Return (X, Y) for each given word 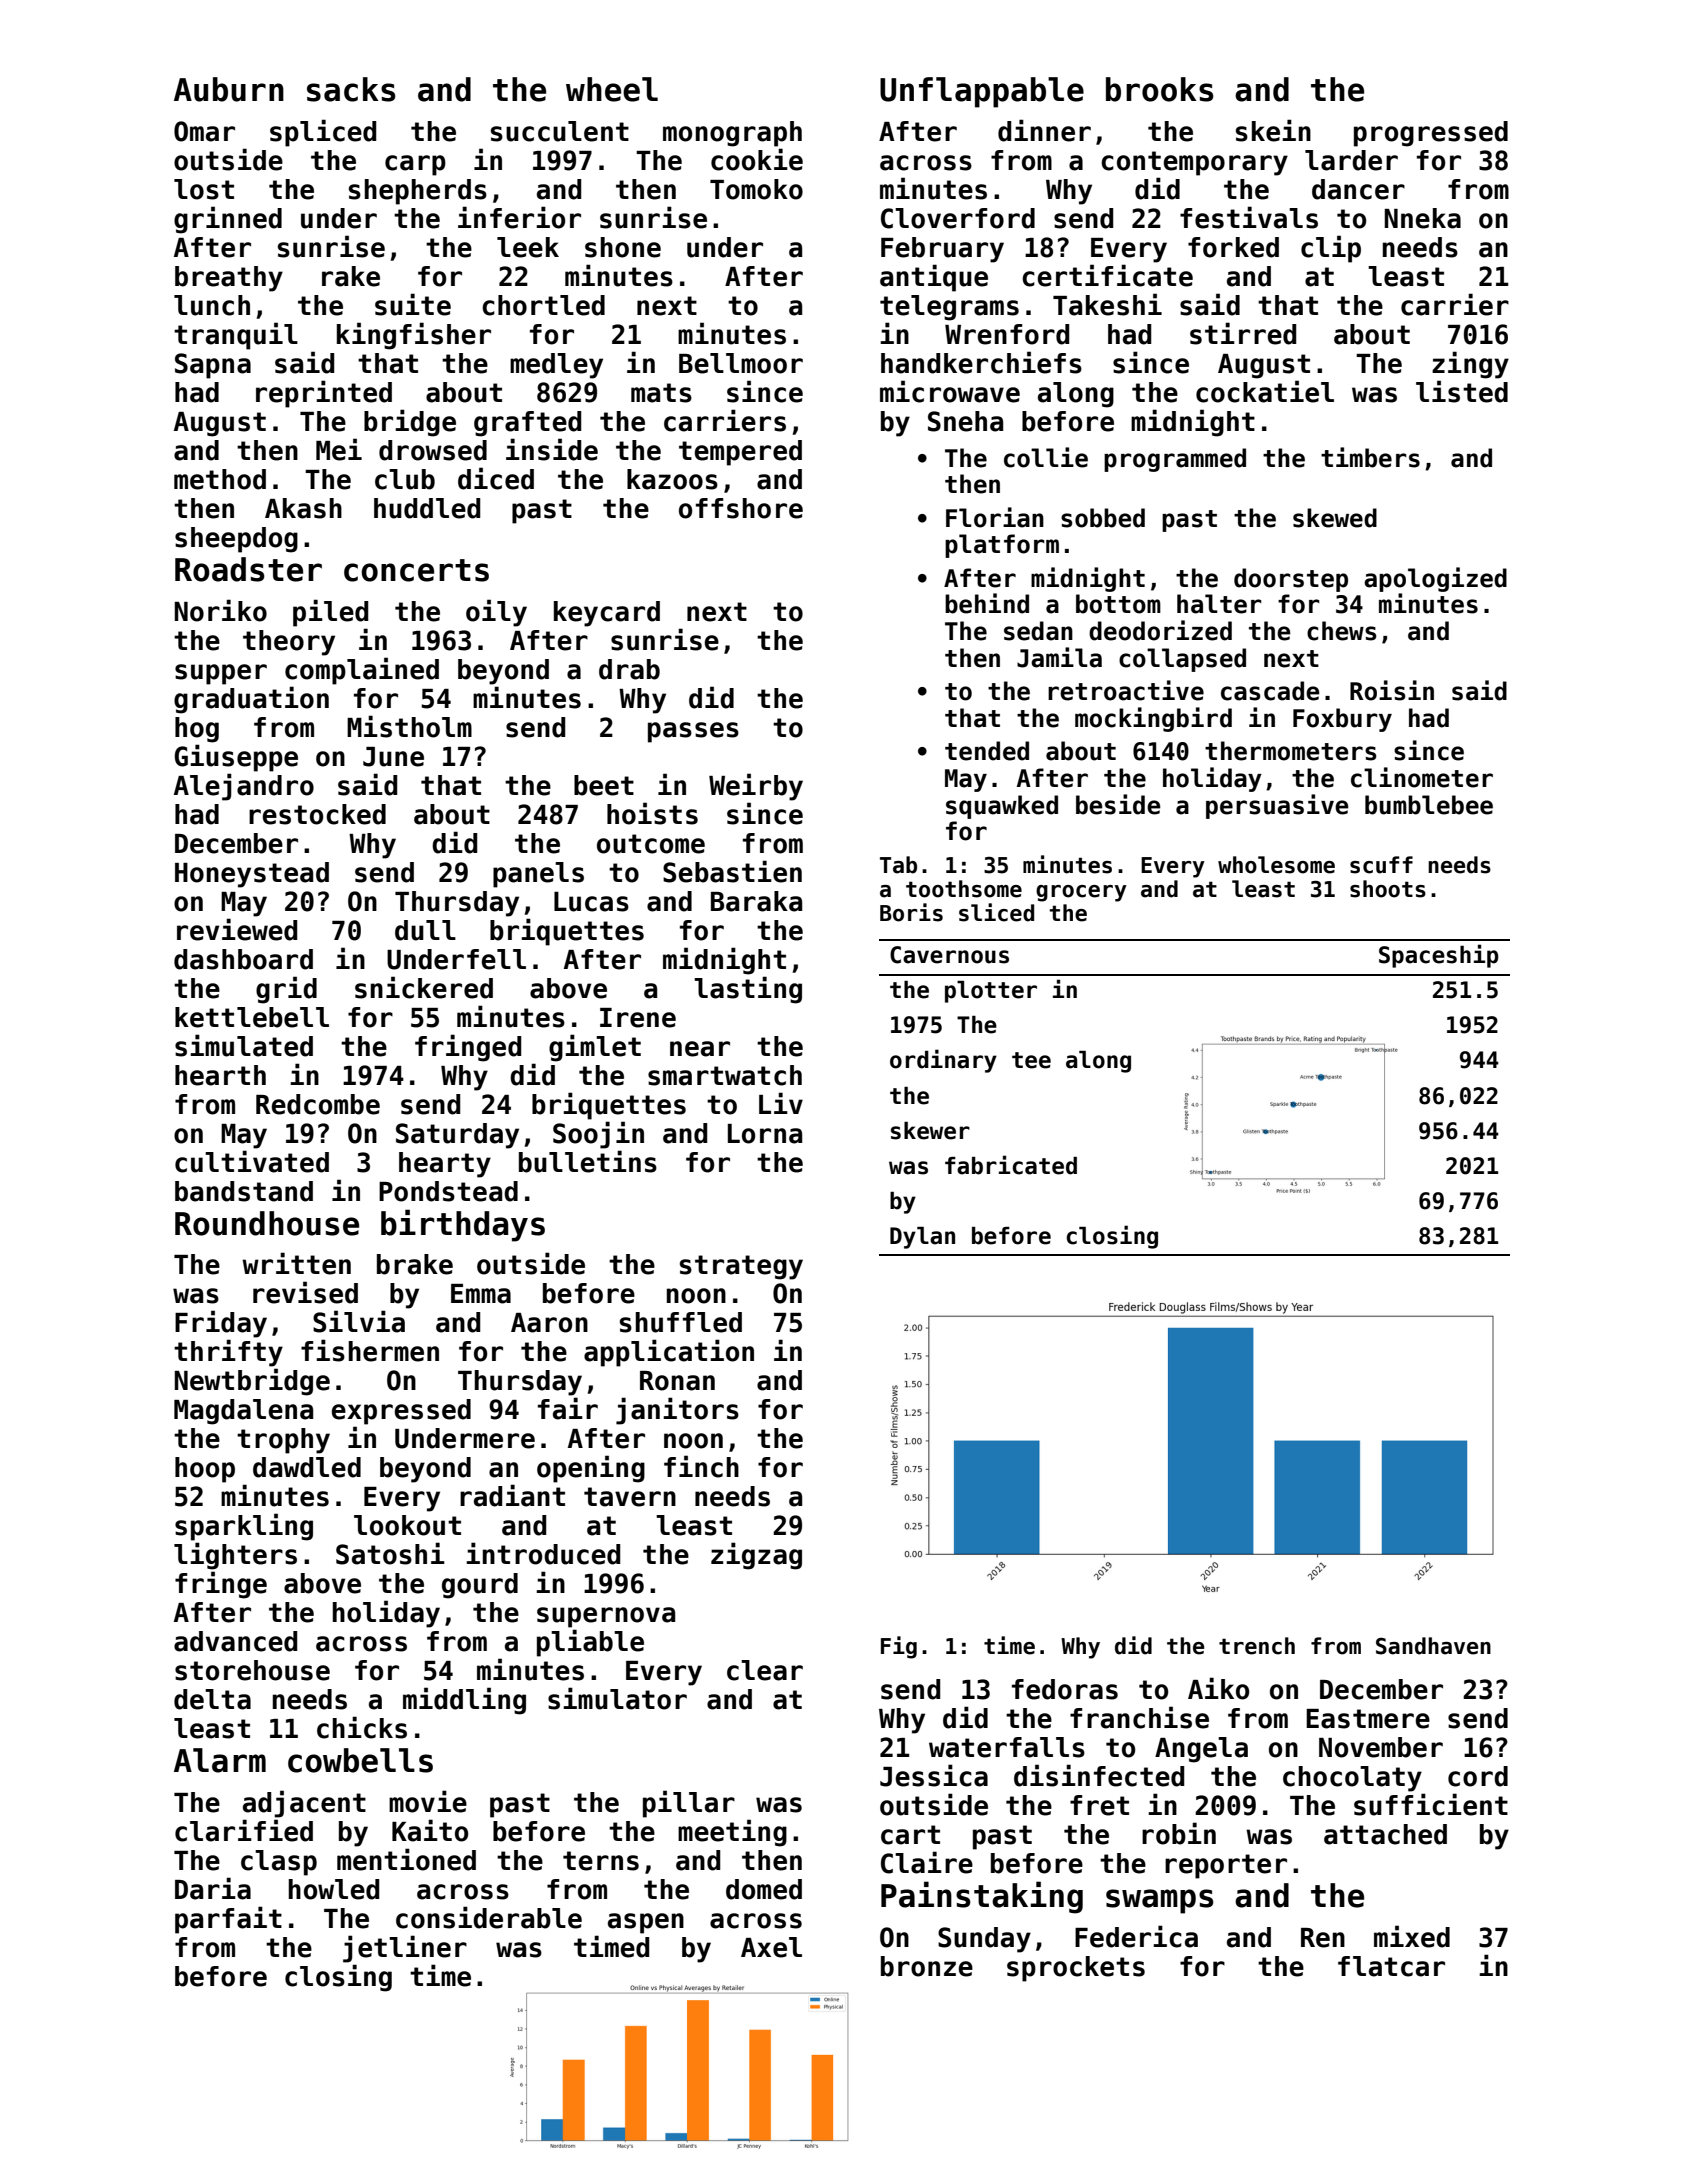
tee (1031, 1060)
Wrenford (1007, 334)
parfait (228, 1920)
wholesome (1276, 865)
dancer (1358, 189)
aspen (646, 1923)
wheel (612, 89)
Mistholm (409, 726)
